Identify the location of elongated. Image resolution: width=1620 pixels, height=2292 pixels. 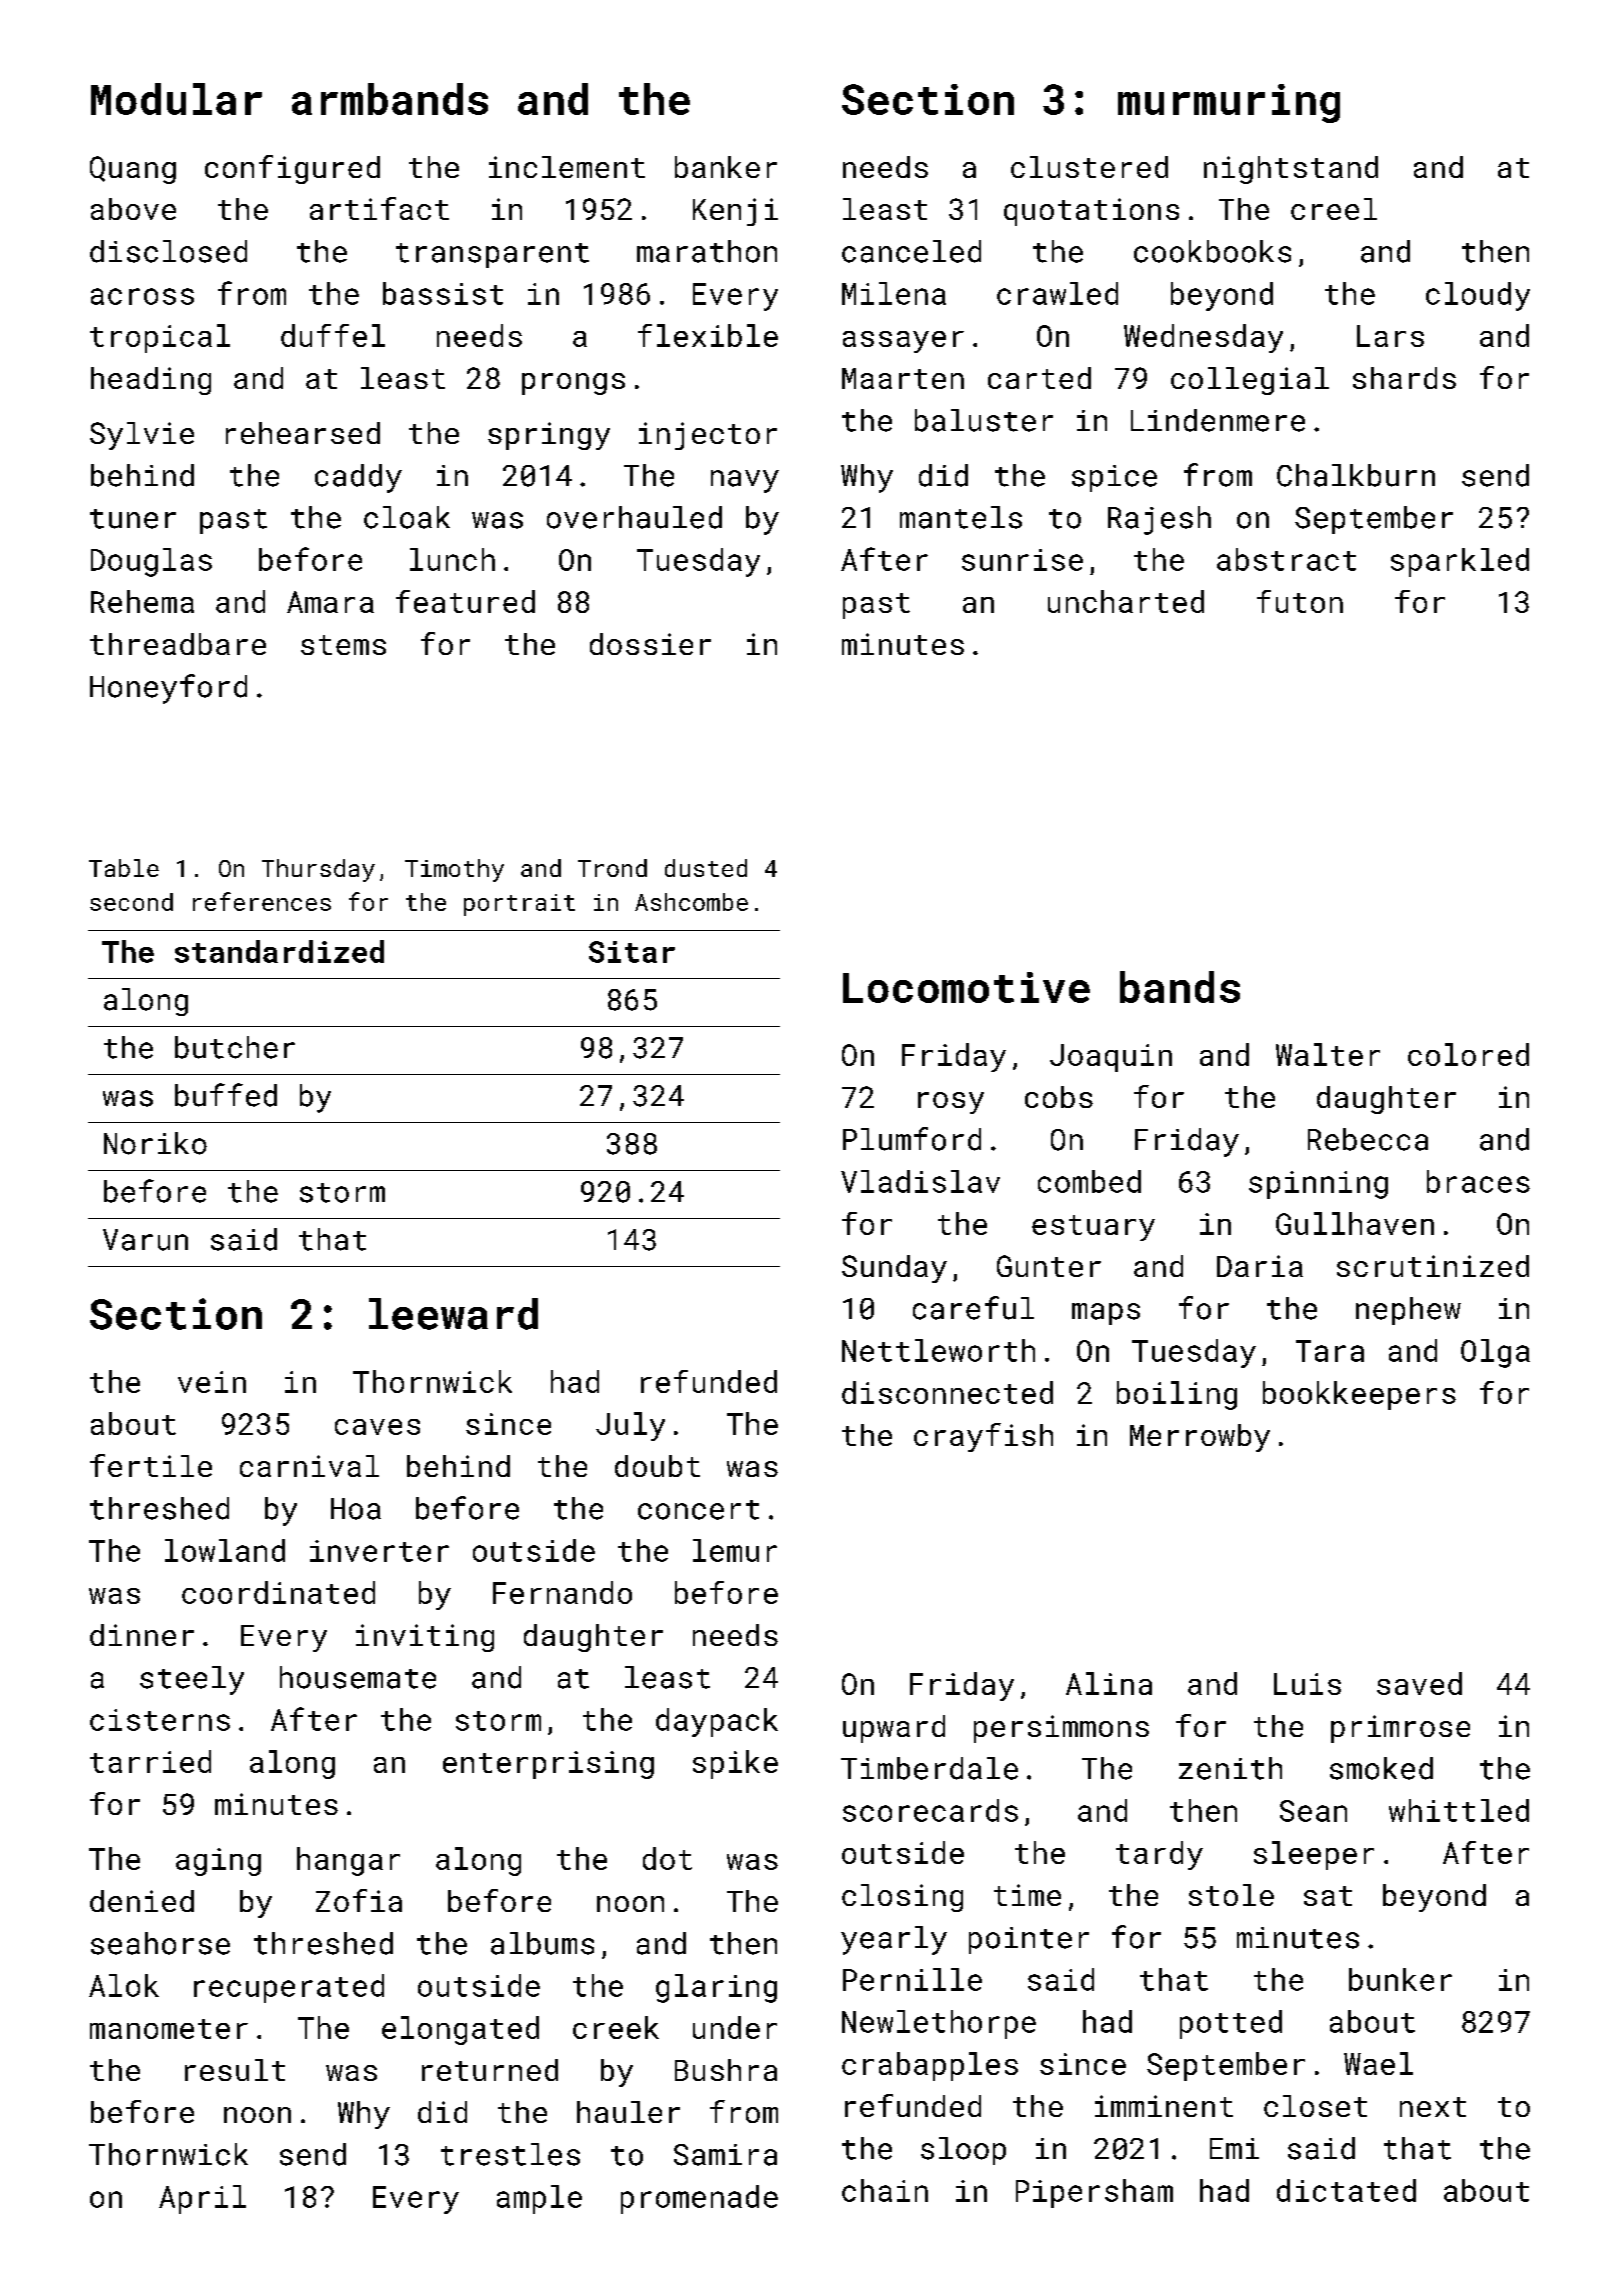
(460, 2030).
